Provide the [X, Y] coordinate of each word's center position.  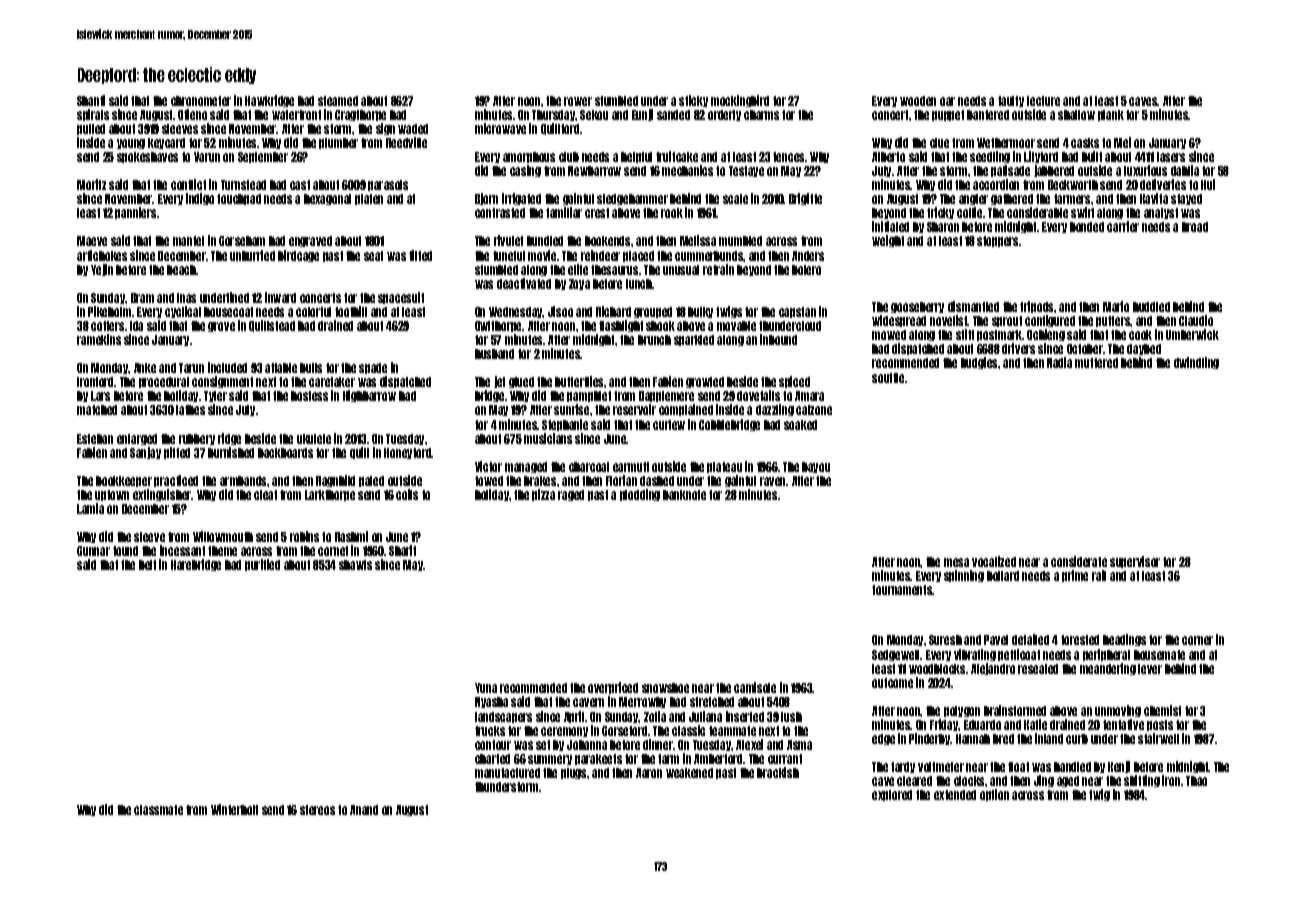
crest [597, 213]
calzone [814, 410]
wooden [918, 101]
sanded [673, 115]
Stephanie [565, 425]
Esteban [95, 439]
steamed [338, 101]
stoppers [998, 241]
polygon [962, 711]
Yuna [486, 688]
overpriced [613, 688]
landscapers [503, 717]
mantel [188, 241]
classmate [158, 810]
